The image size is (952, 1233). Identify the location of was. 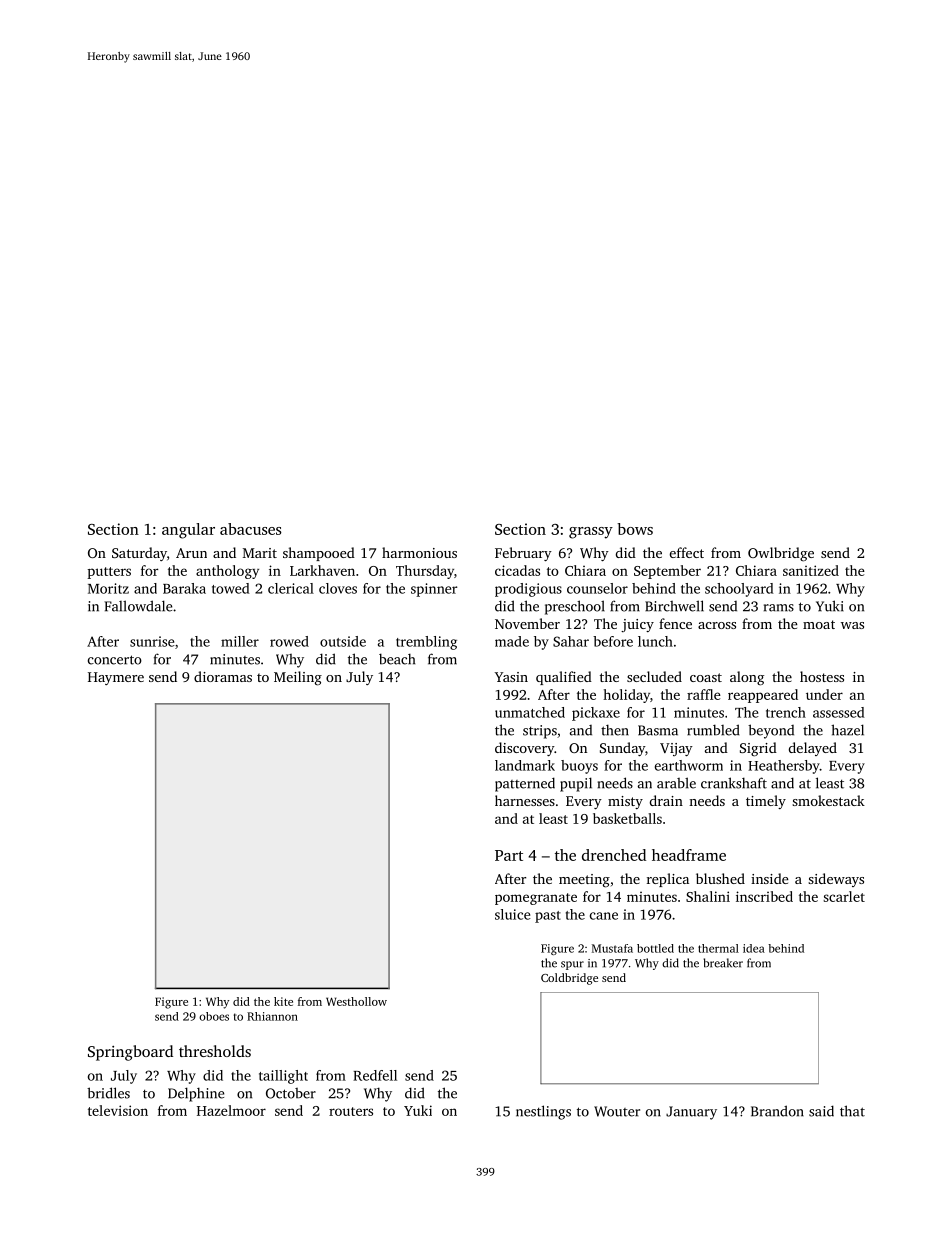
(852, 625).
